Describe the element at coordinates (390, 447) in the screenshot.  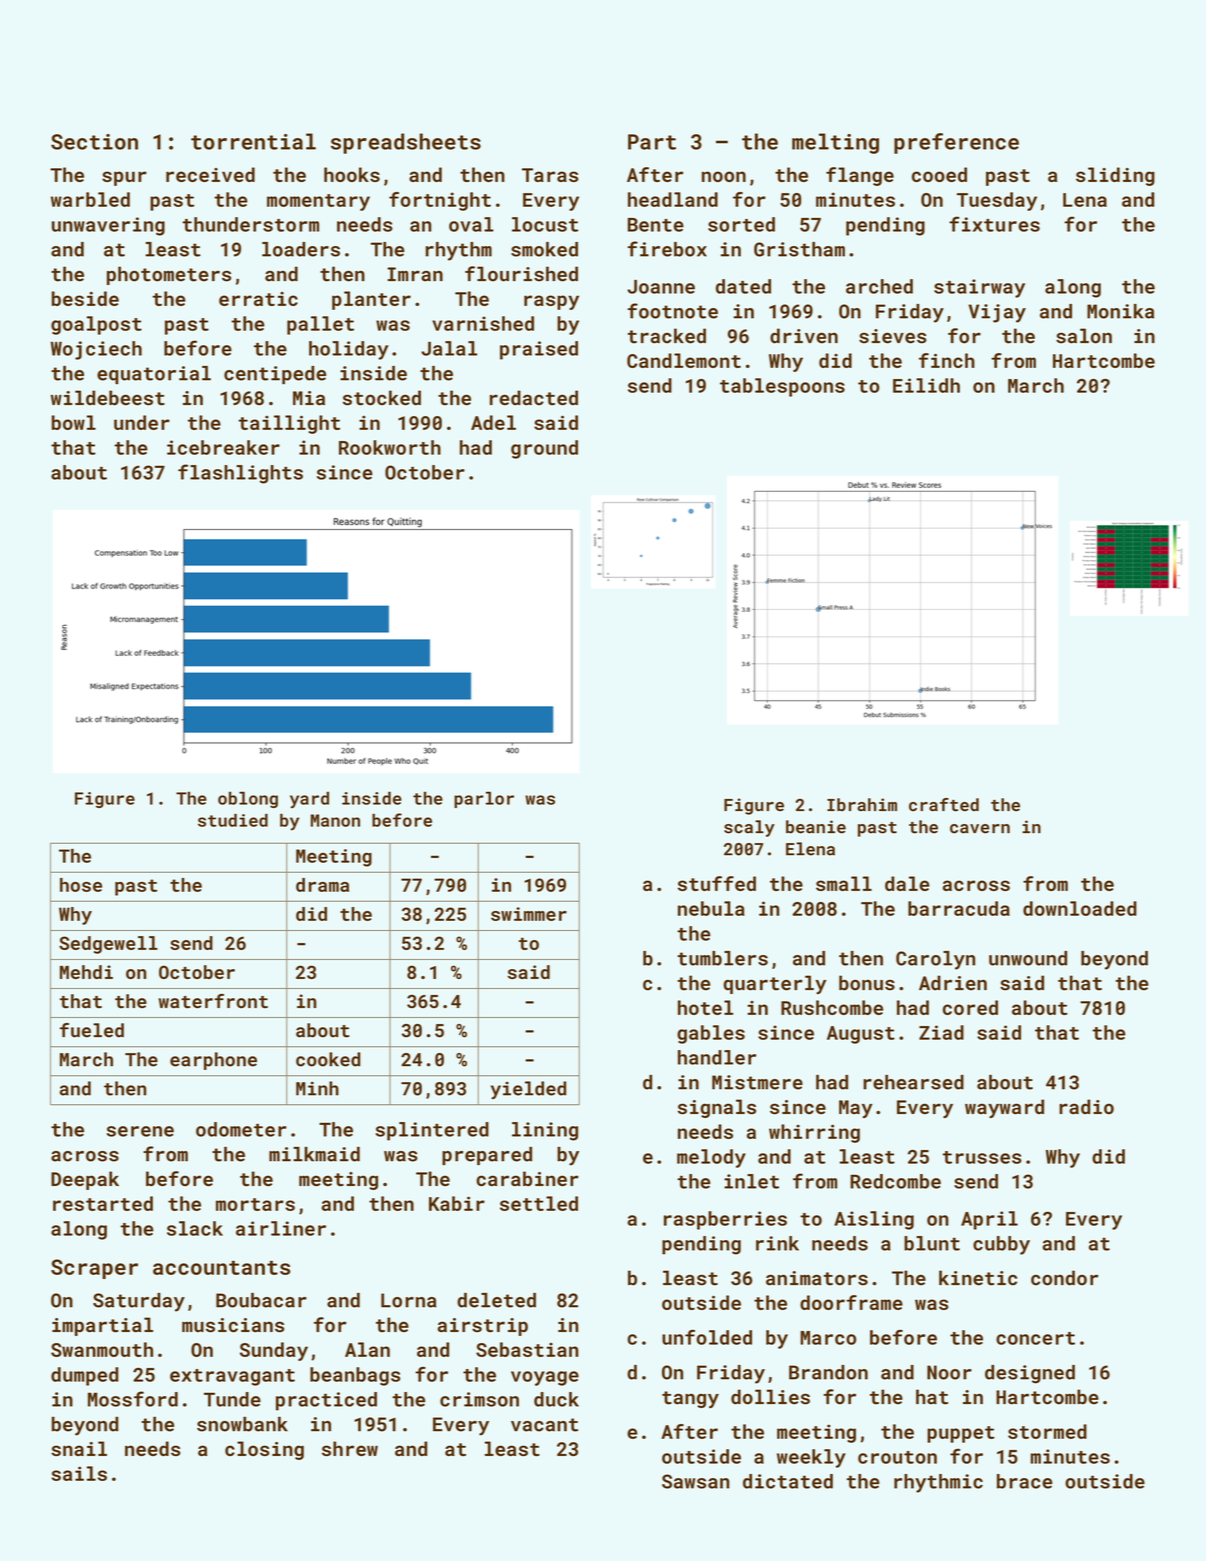
I see `Rookworth` at that location.
